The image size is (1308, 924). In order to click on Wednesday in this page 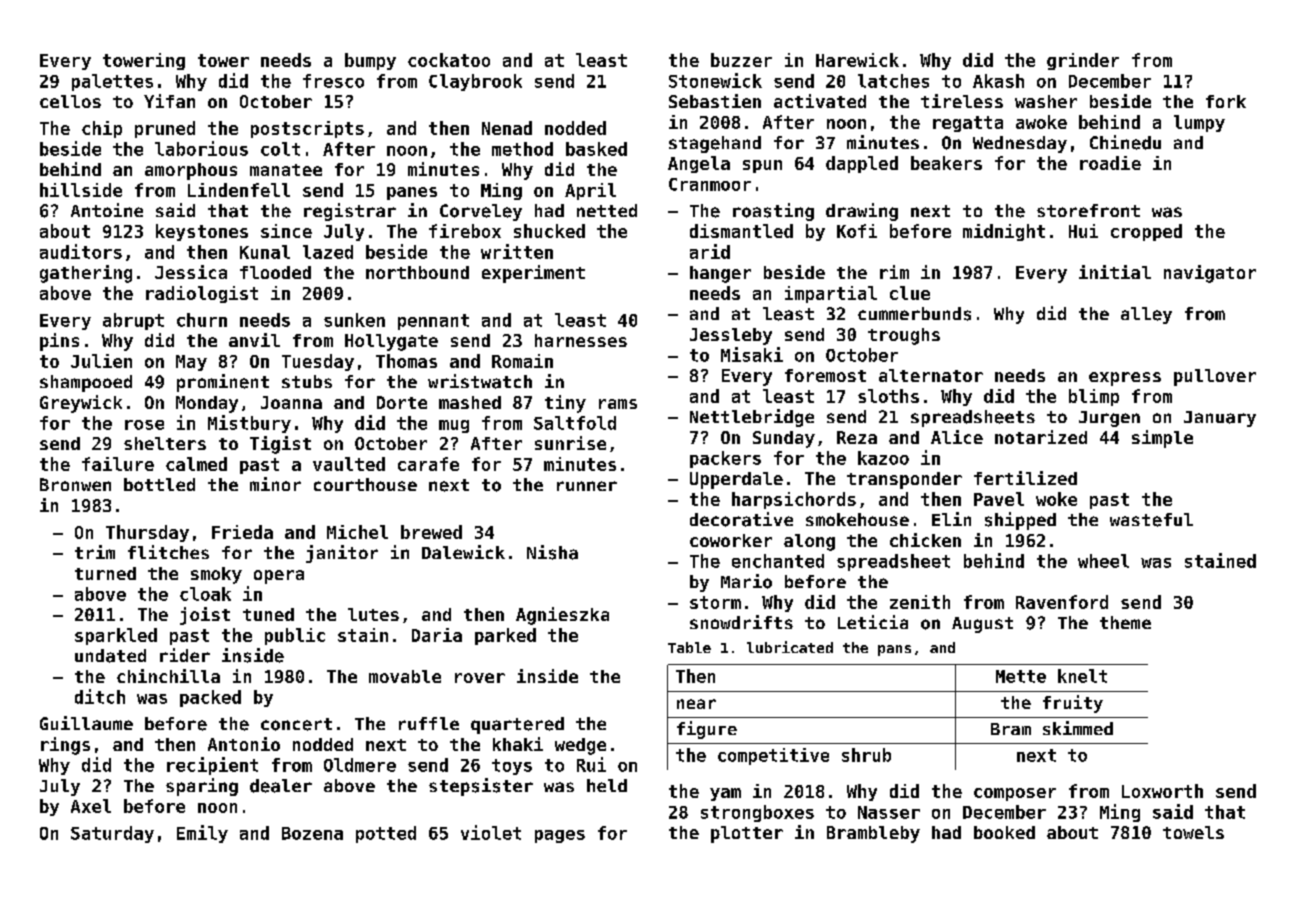, I will do `click(1020, 144)`.
